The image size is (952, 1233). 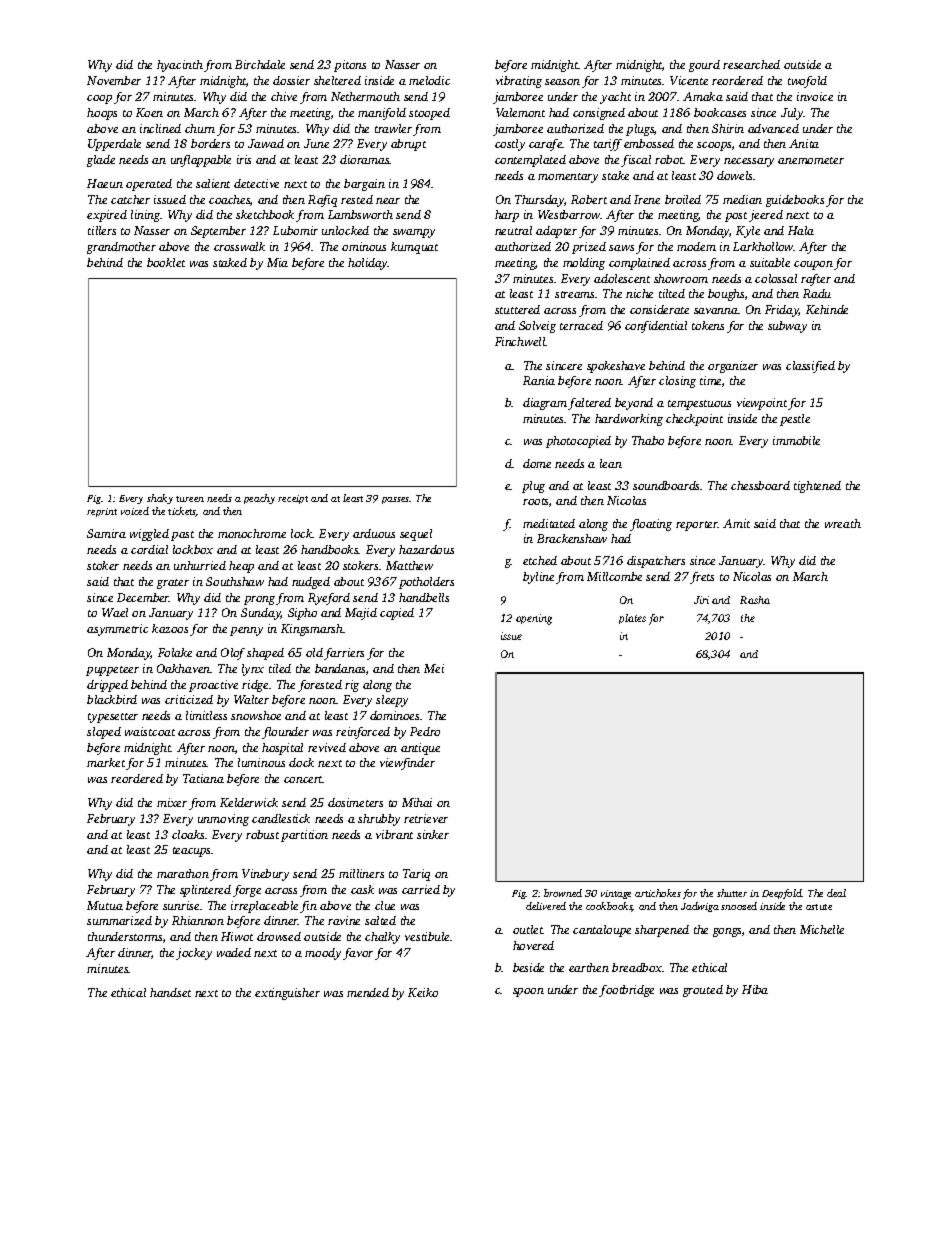 I want to click on shaky, so click(x=160, y=499).
